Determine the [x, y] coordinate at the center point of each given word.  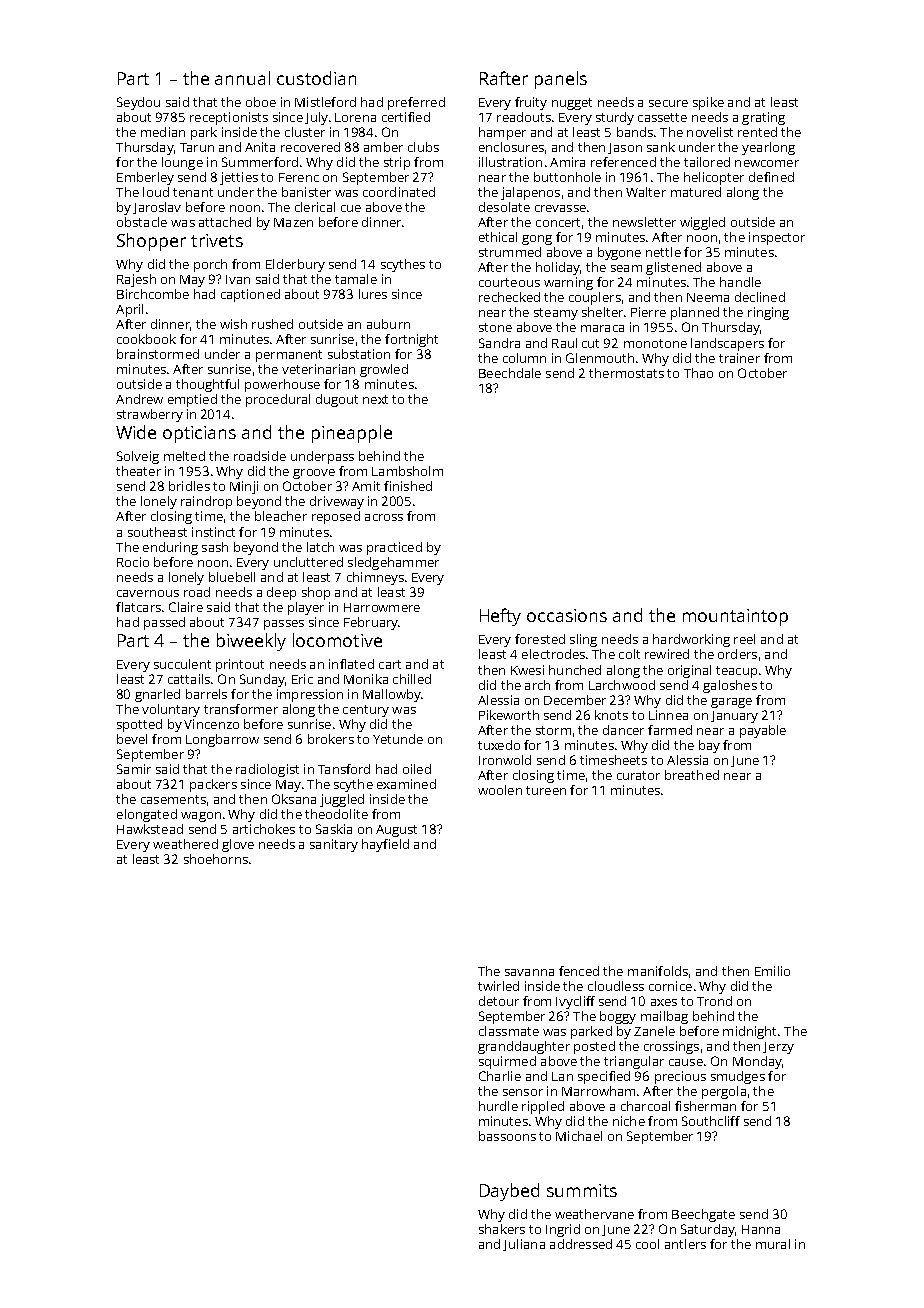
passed [164, 623]
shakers [502, 1229]
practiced [394, 548]
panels [561, 80]
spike [708, 103]
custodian [316, 78]
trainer [739, 358]
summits [582, 1190]
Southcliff [711, 1121]
